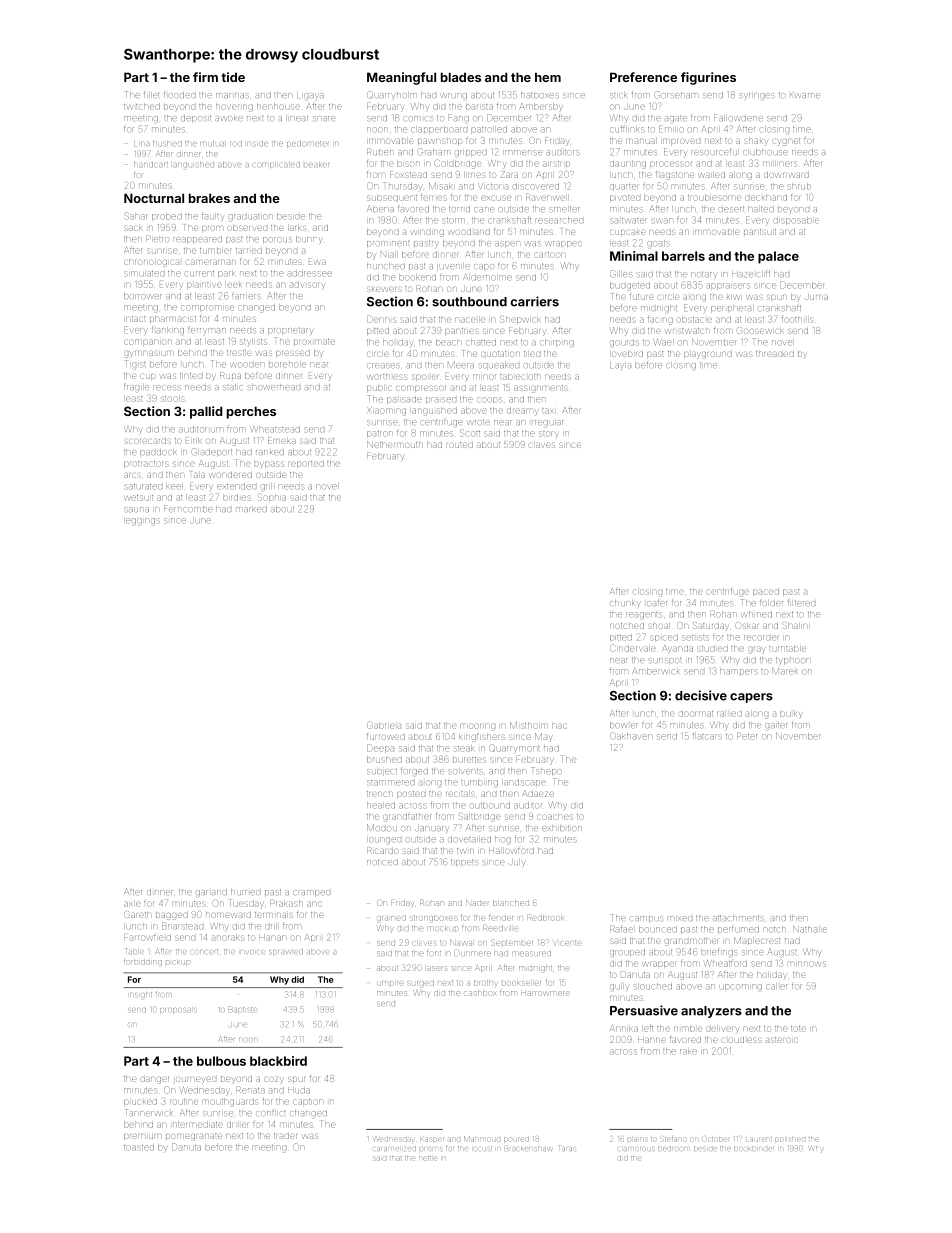 The image size is (952, 1233). What do you see at coordinates (459, 445) in the image?
I see `routed` at bounding box center [459, 445].
